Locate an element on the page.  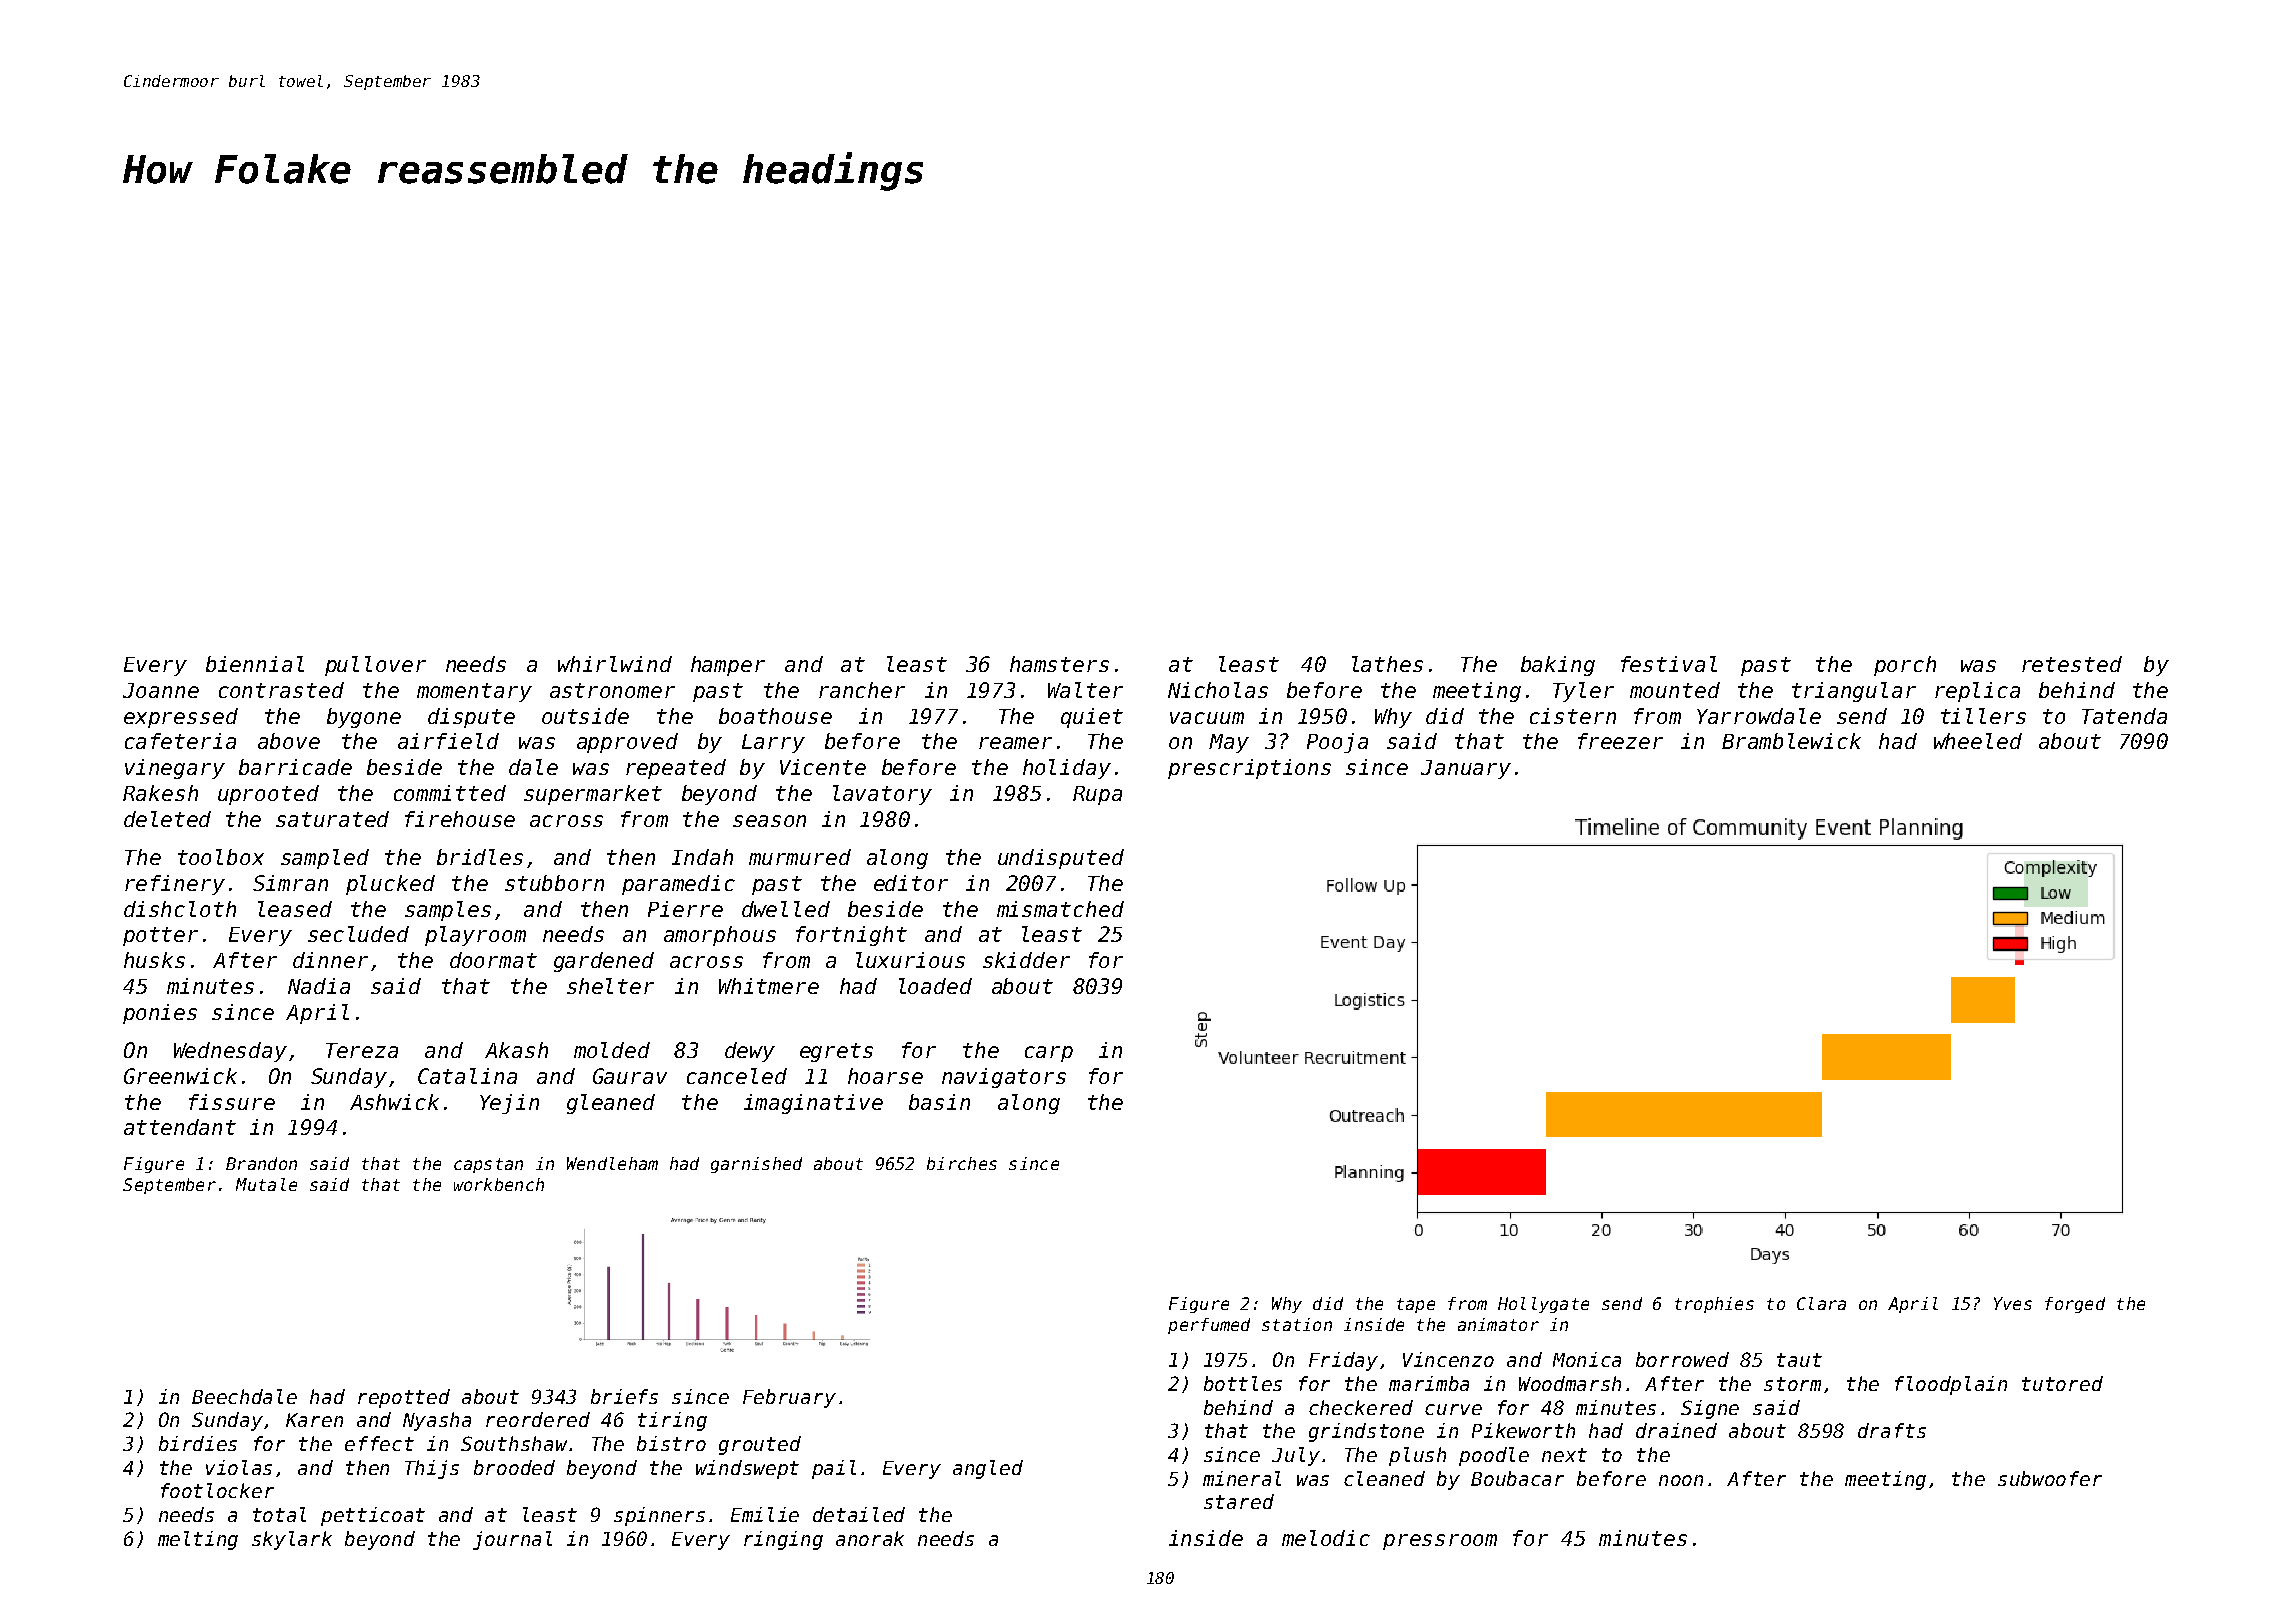
bottles is located at coordinates (1243, 1383).
